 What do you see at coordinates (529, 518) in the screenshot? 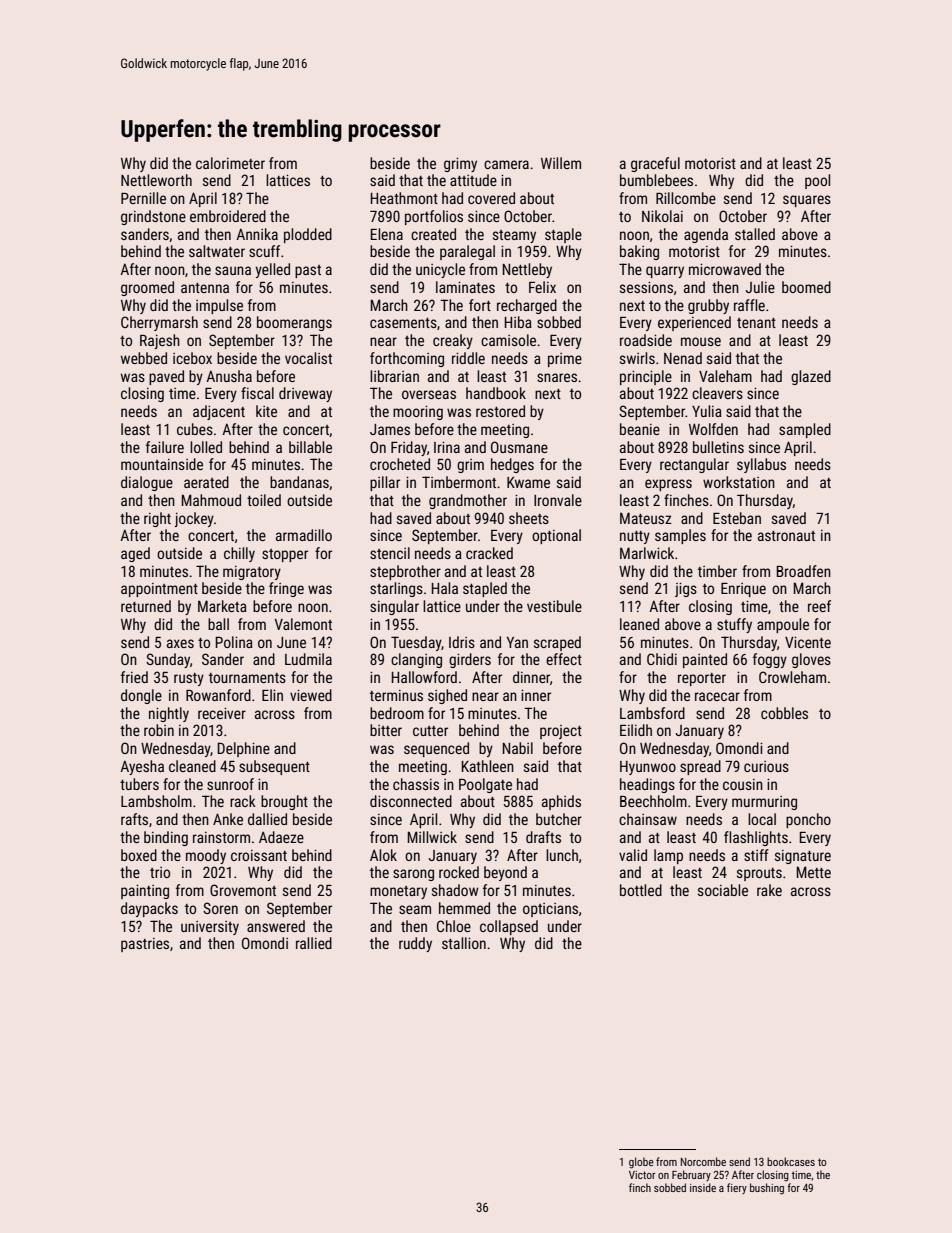
I see `sheets` at bounding box center [529, 518].
